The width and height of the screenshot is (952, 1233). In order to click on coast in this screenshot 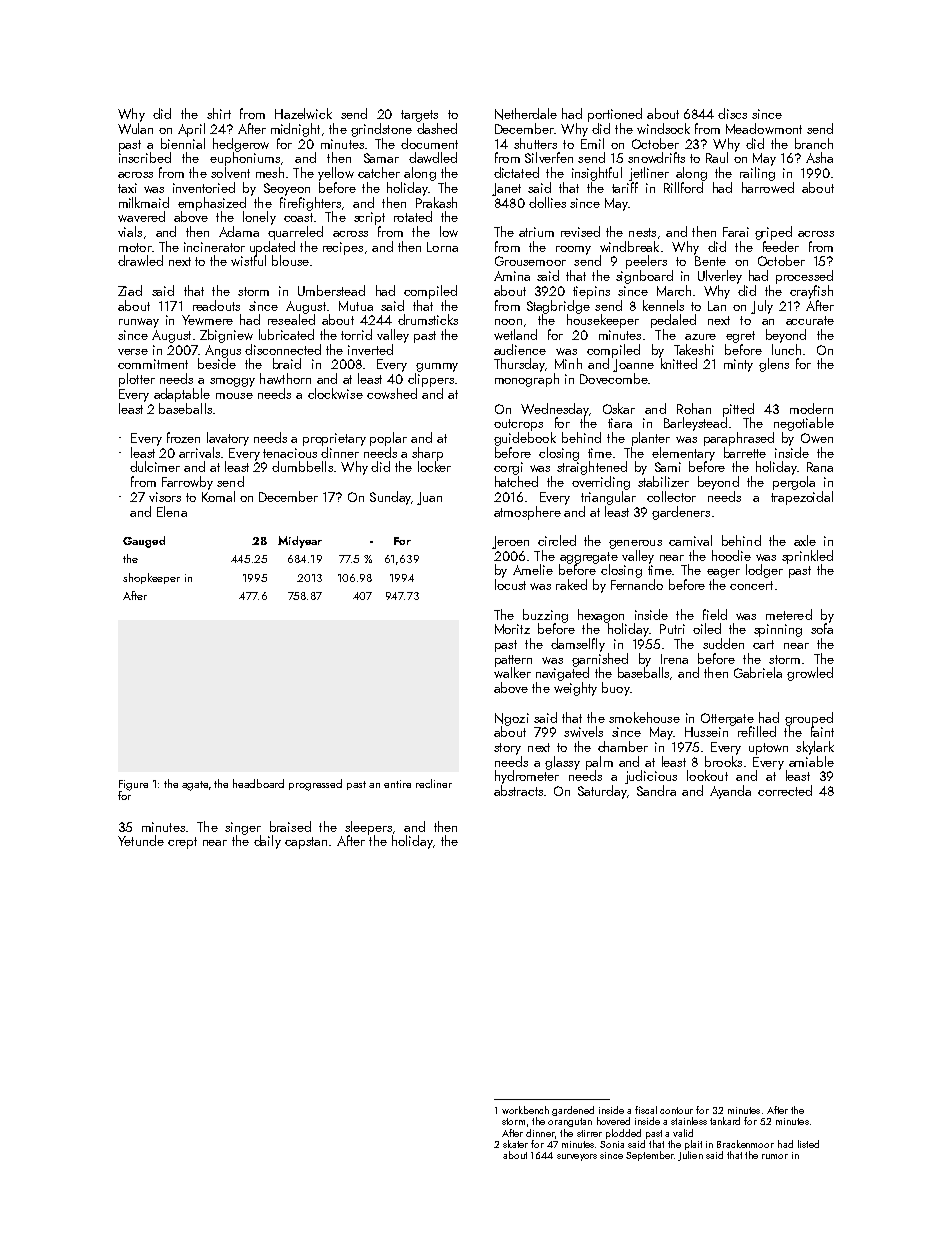, I will do `click(298, 217)`.
